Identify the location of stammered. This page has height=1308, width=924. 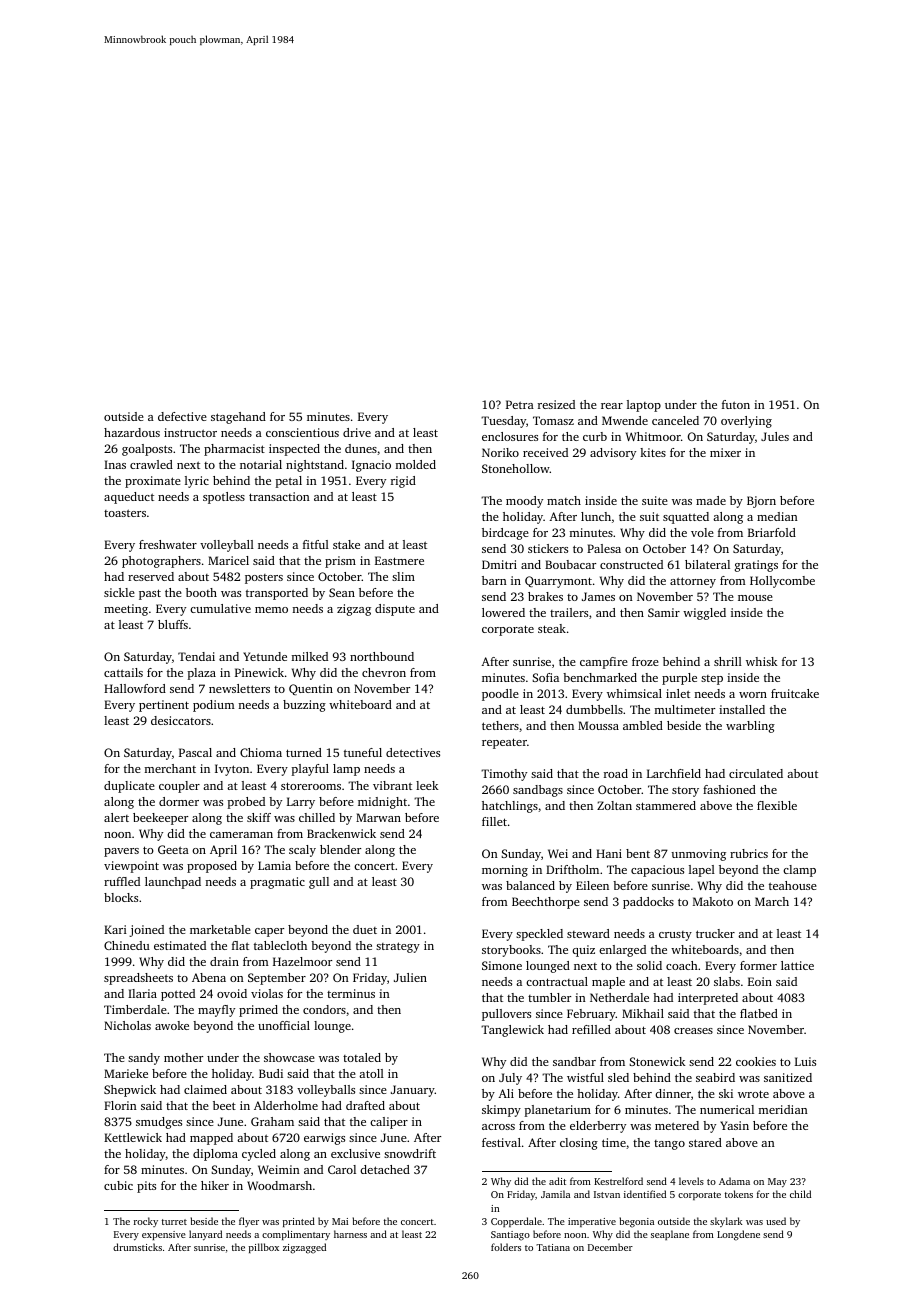
(666, 805).
